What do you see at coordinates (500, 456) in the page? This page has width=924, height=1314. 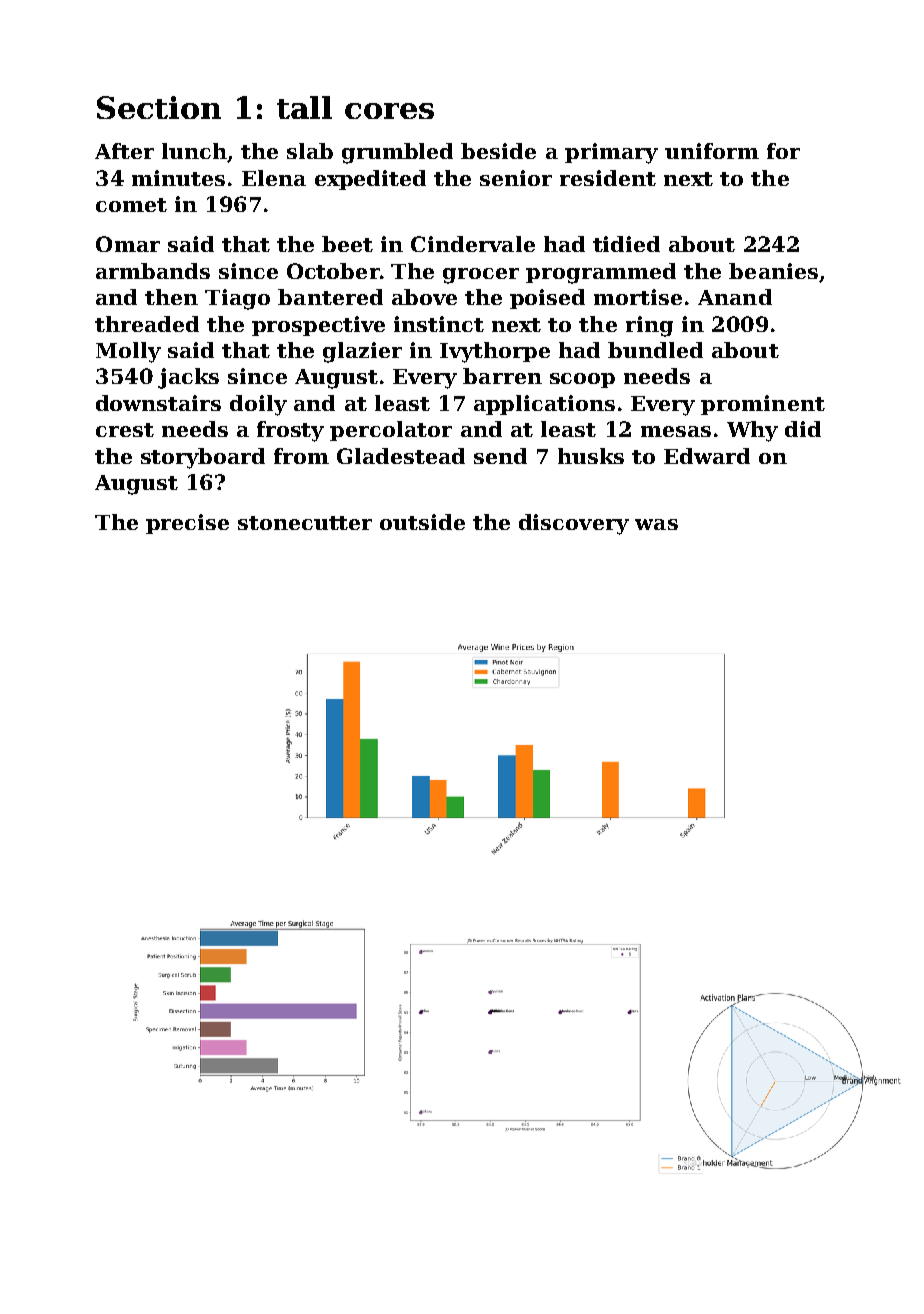 I see `send` at bounding box center [500, 456].
